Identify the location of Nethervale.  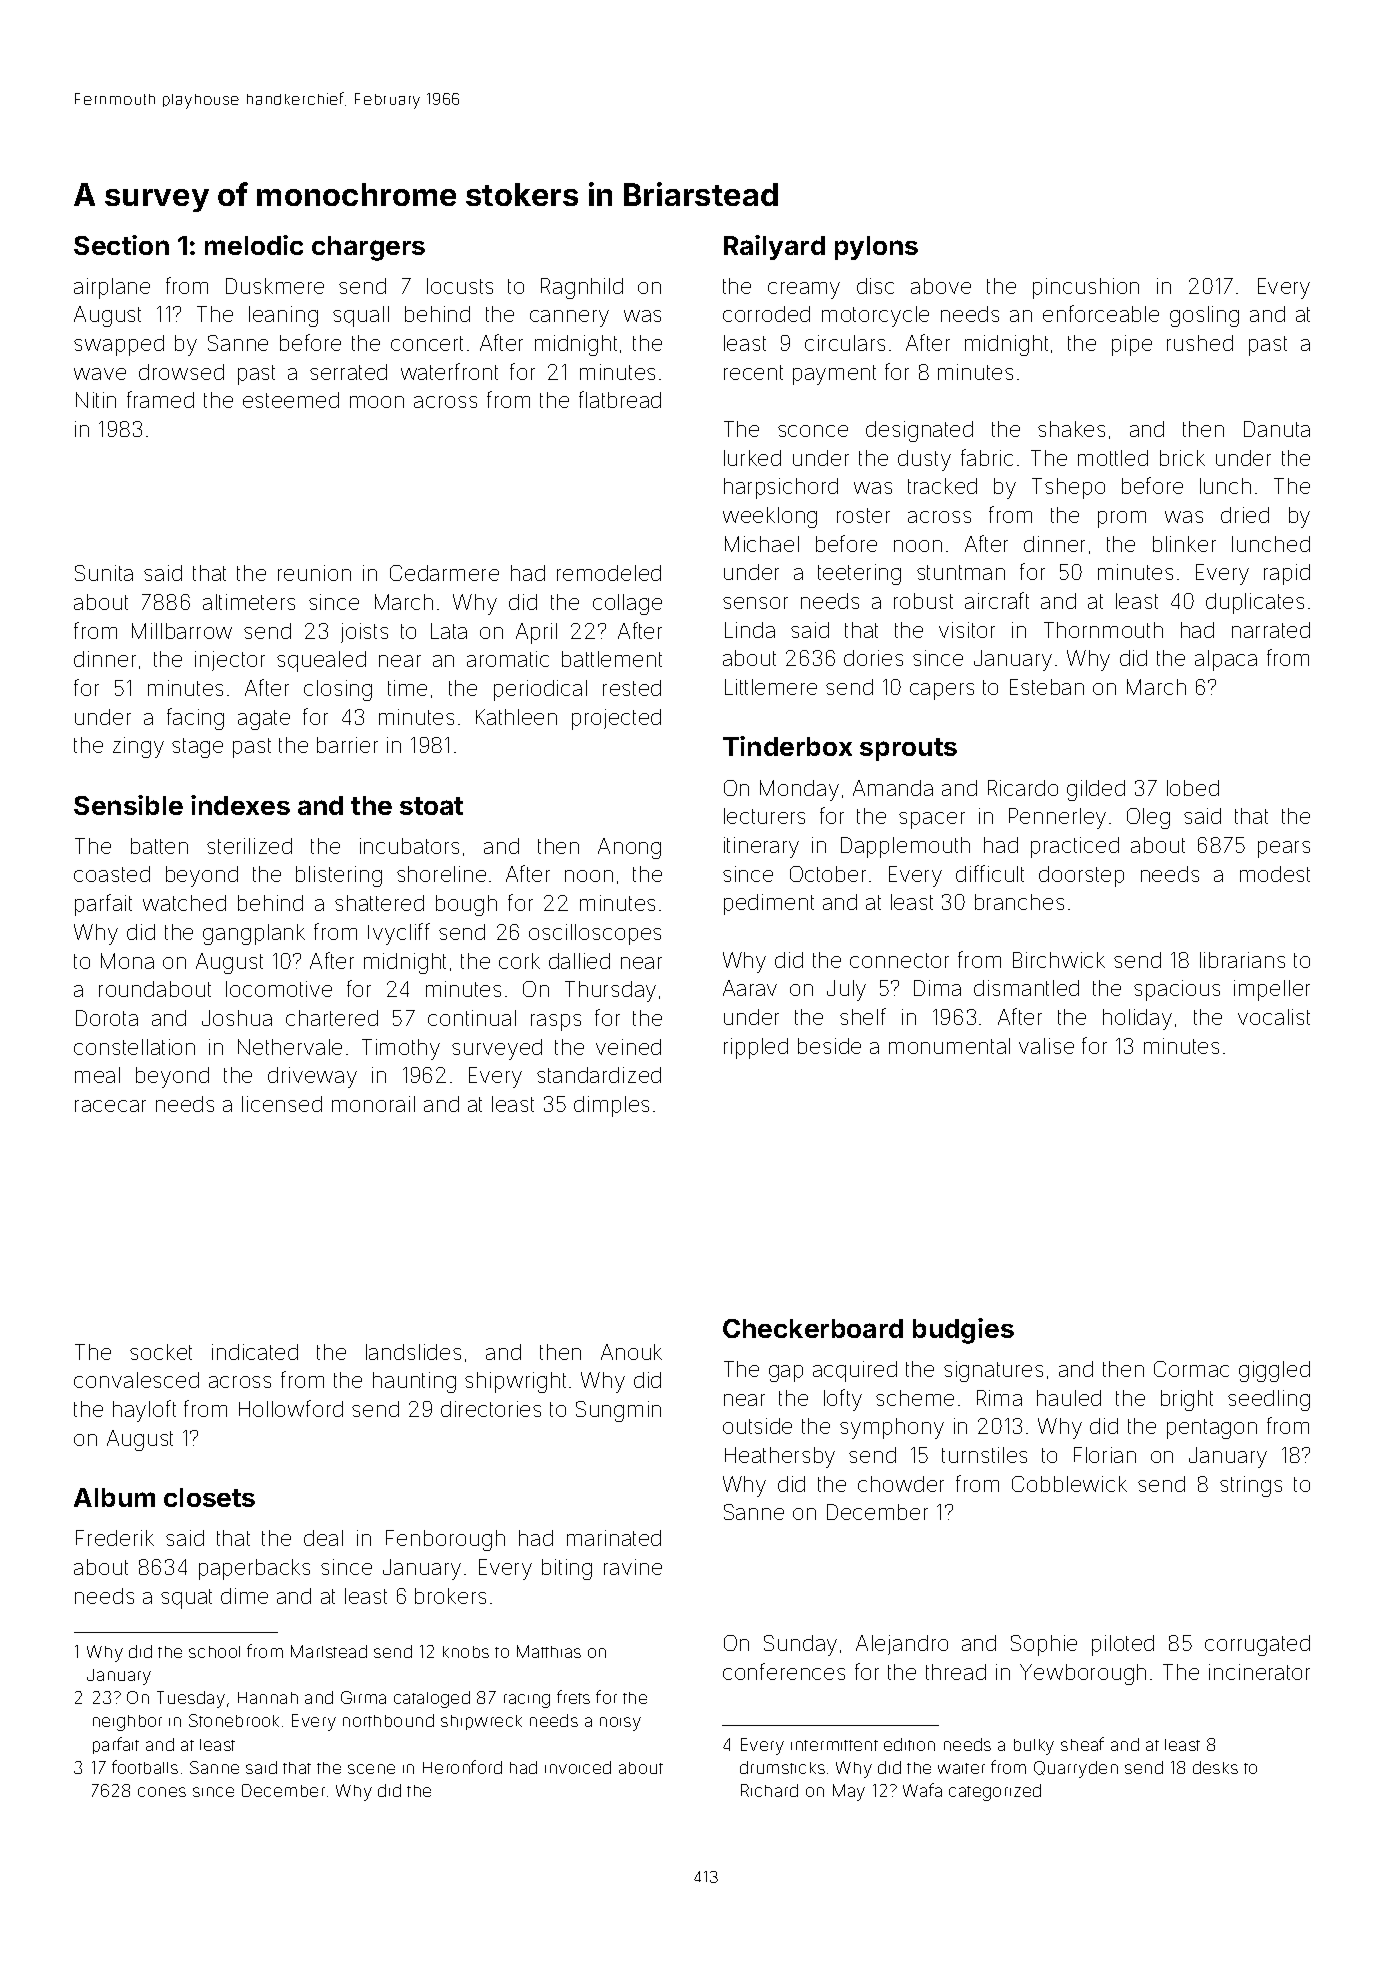
(290, 1047).
